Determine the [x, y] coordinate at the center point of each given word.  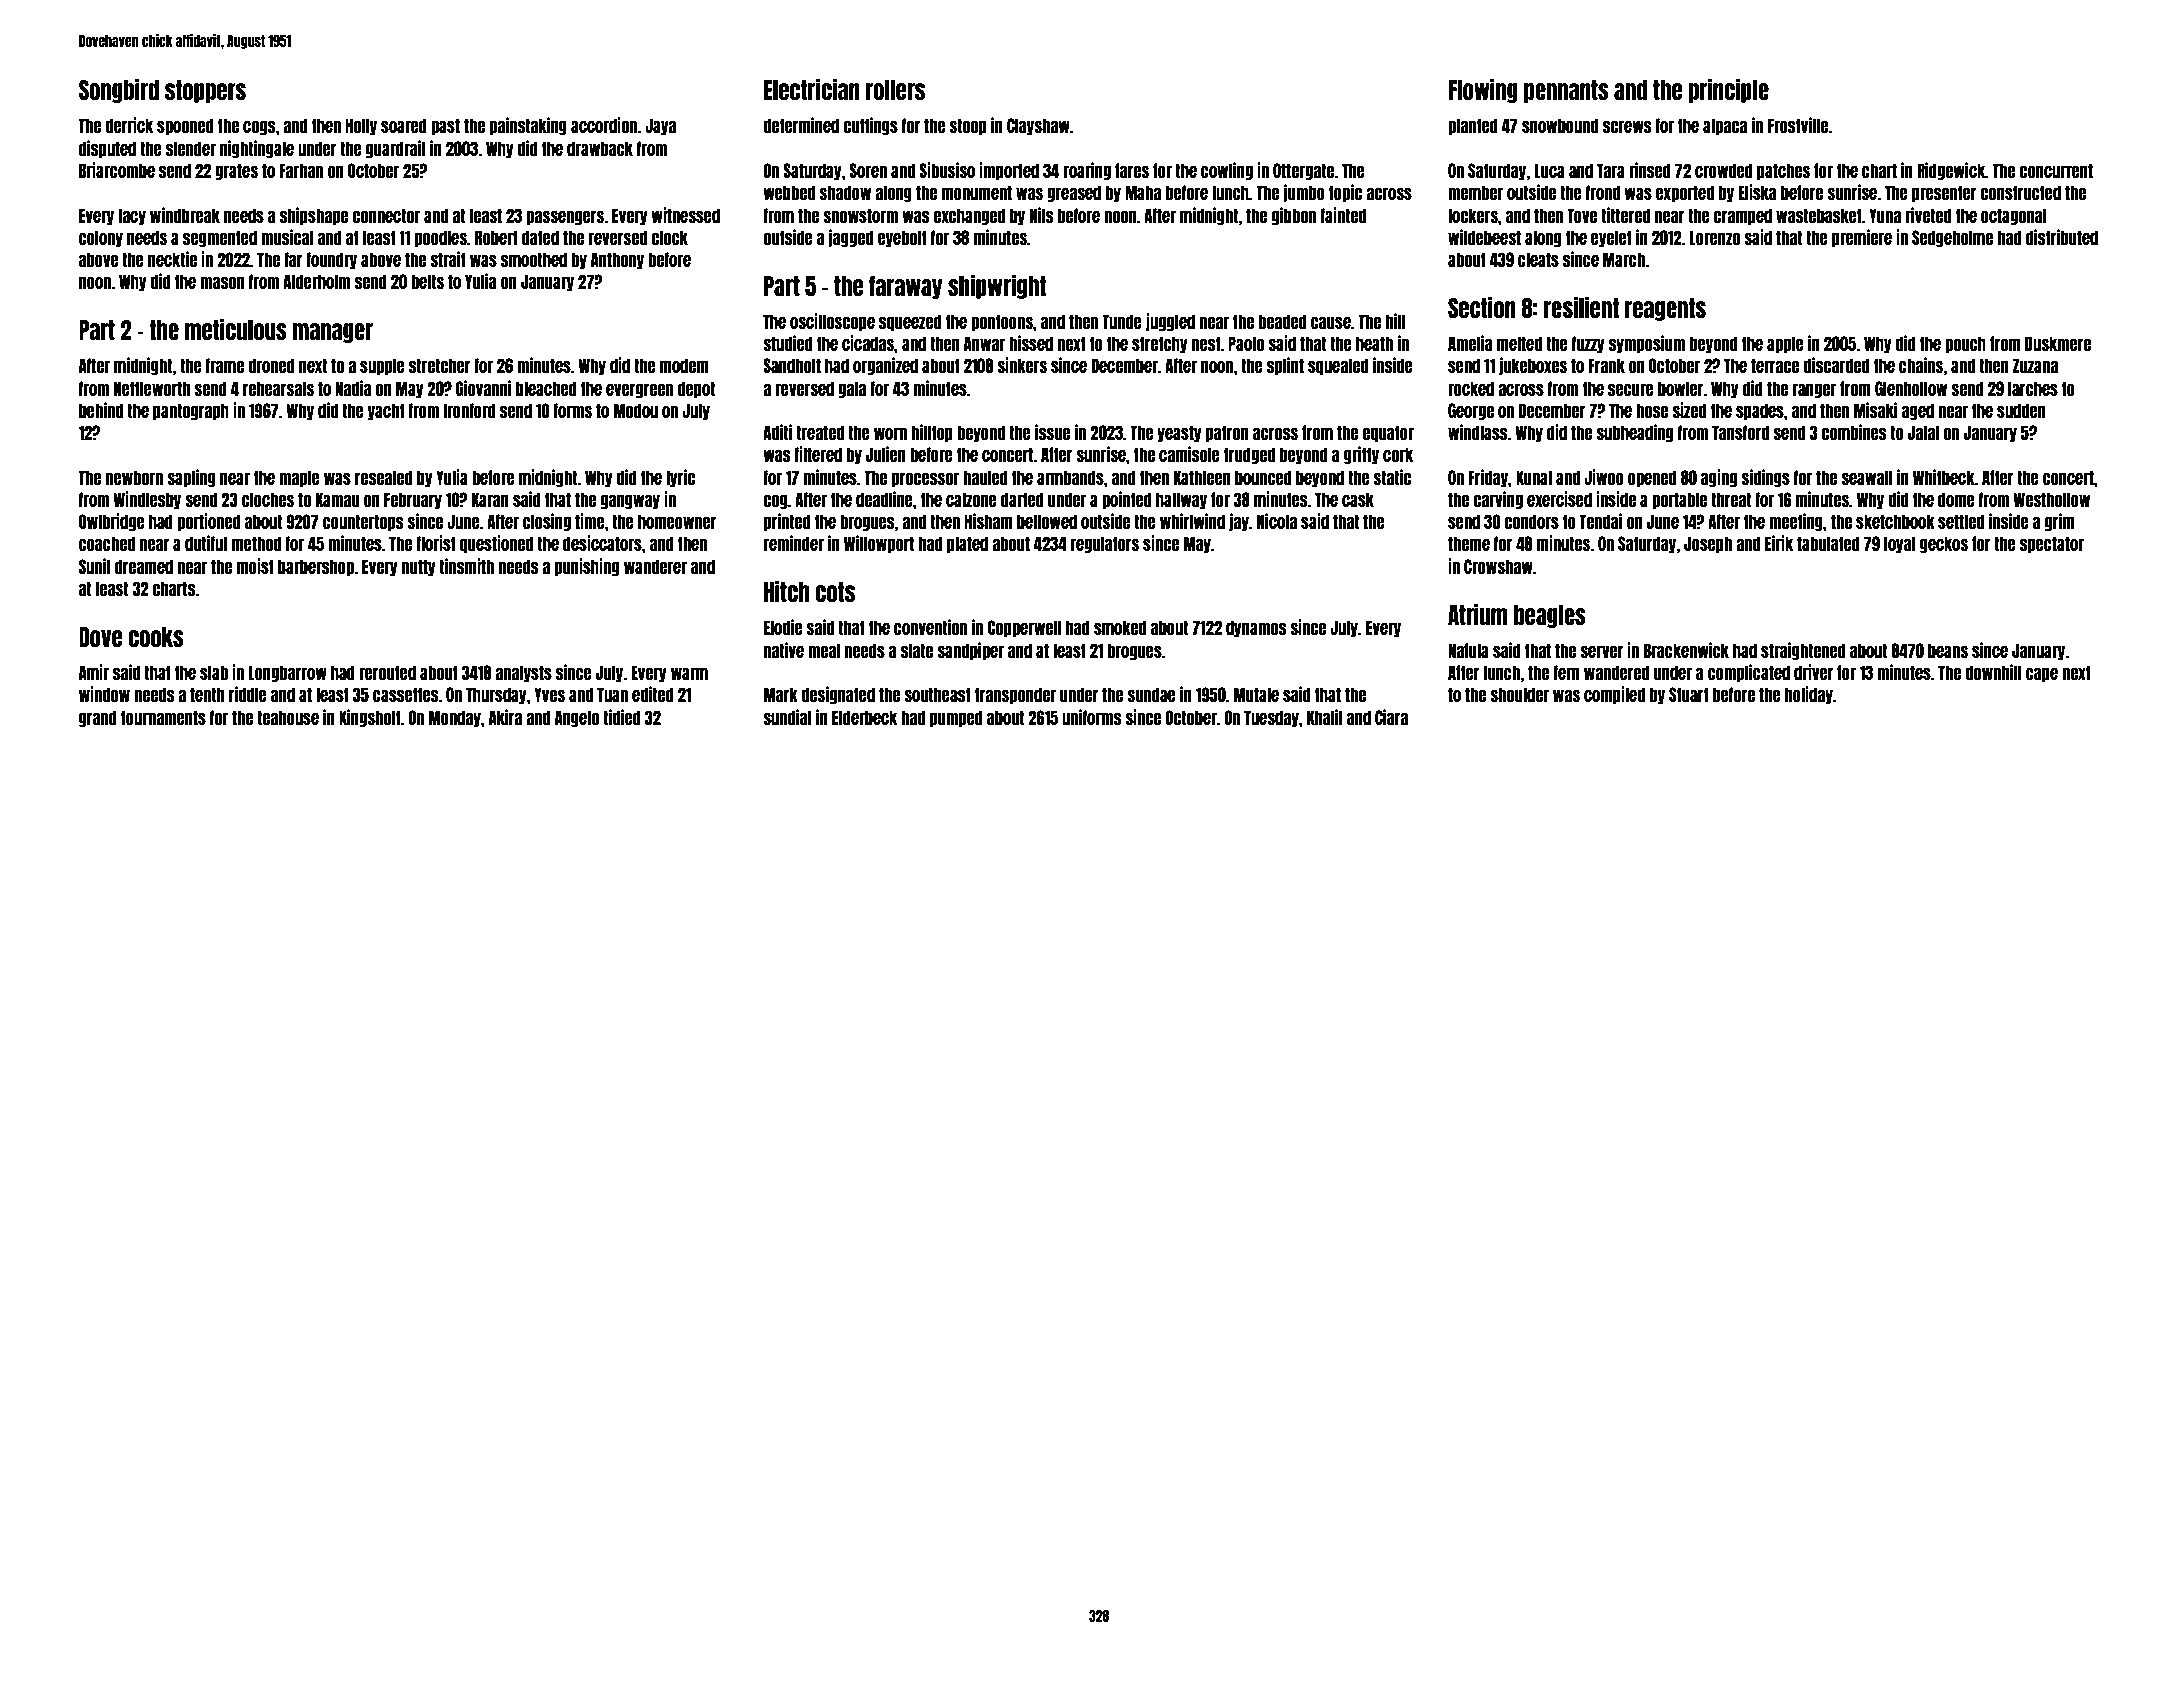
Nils [1042, 215]
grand [98, 718]
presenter [1944, 193]
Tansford [1740, 432]
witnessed [685, 215]
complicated [1749, 673]
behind [101, 410]
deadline [884, 499]
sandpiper [970, 651]
